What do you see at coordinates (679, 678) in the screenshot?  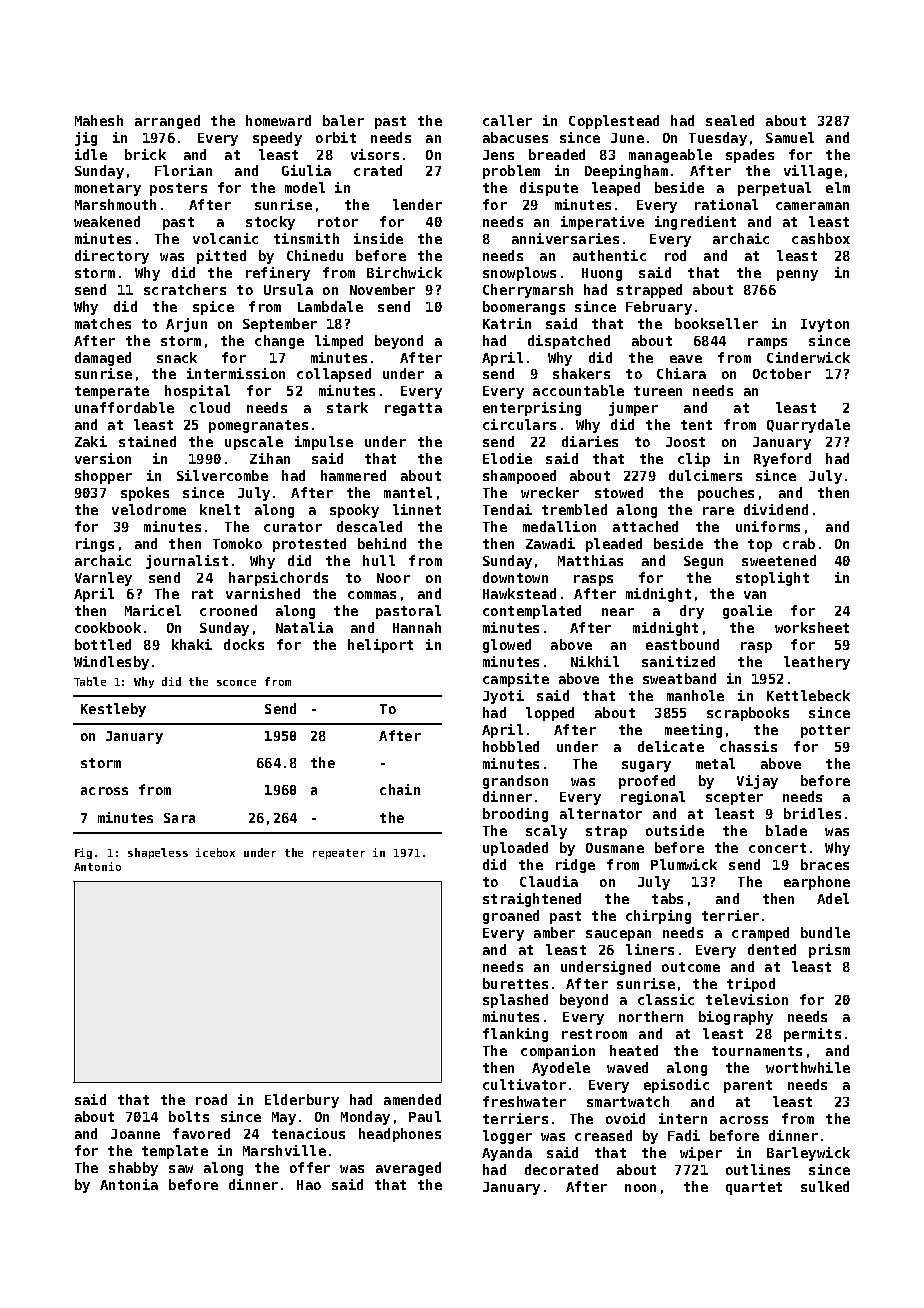 I see `sweatband` at bounding box center [679, 678].
